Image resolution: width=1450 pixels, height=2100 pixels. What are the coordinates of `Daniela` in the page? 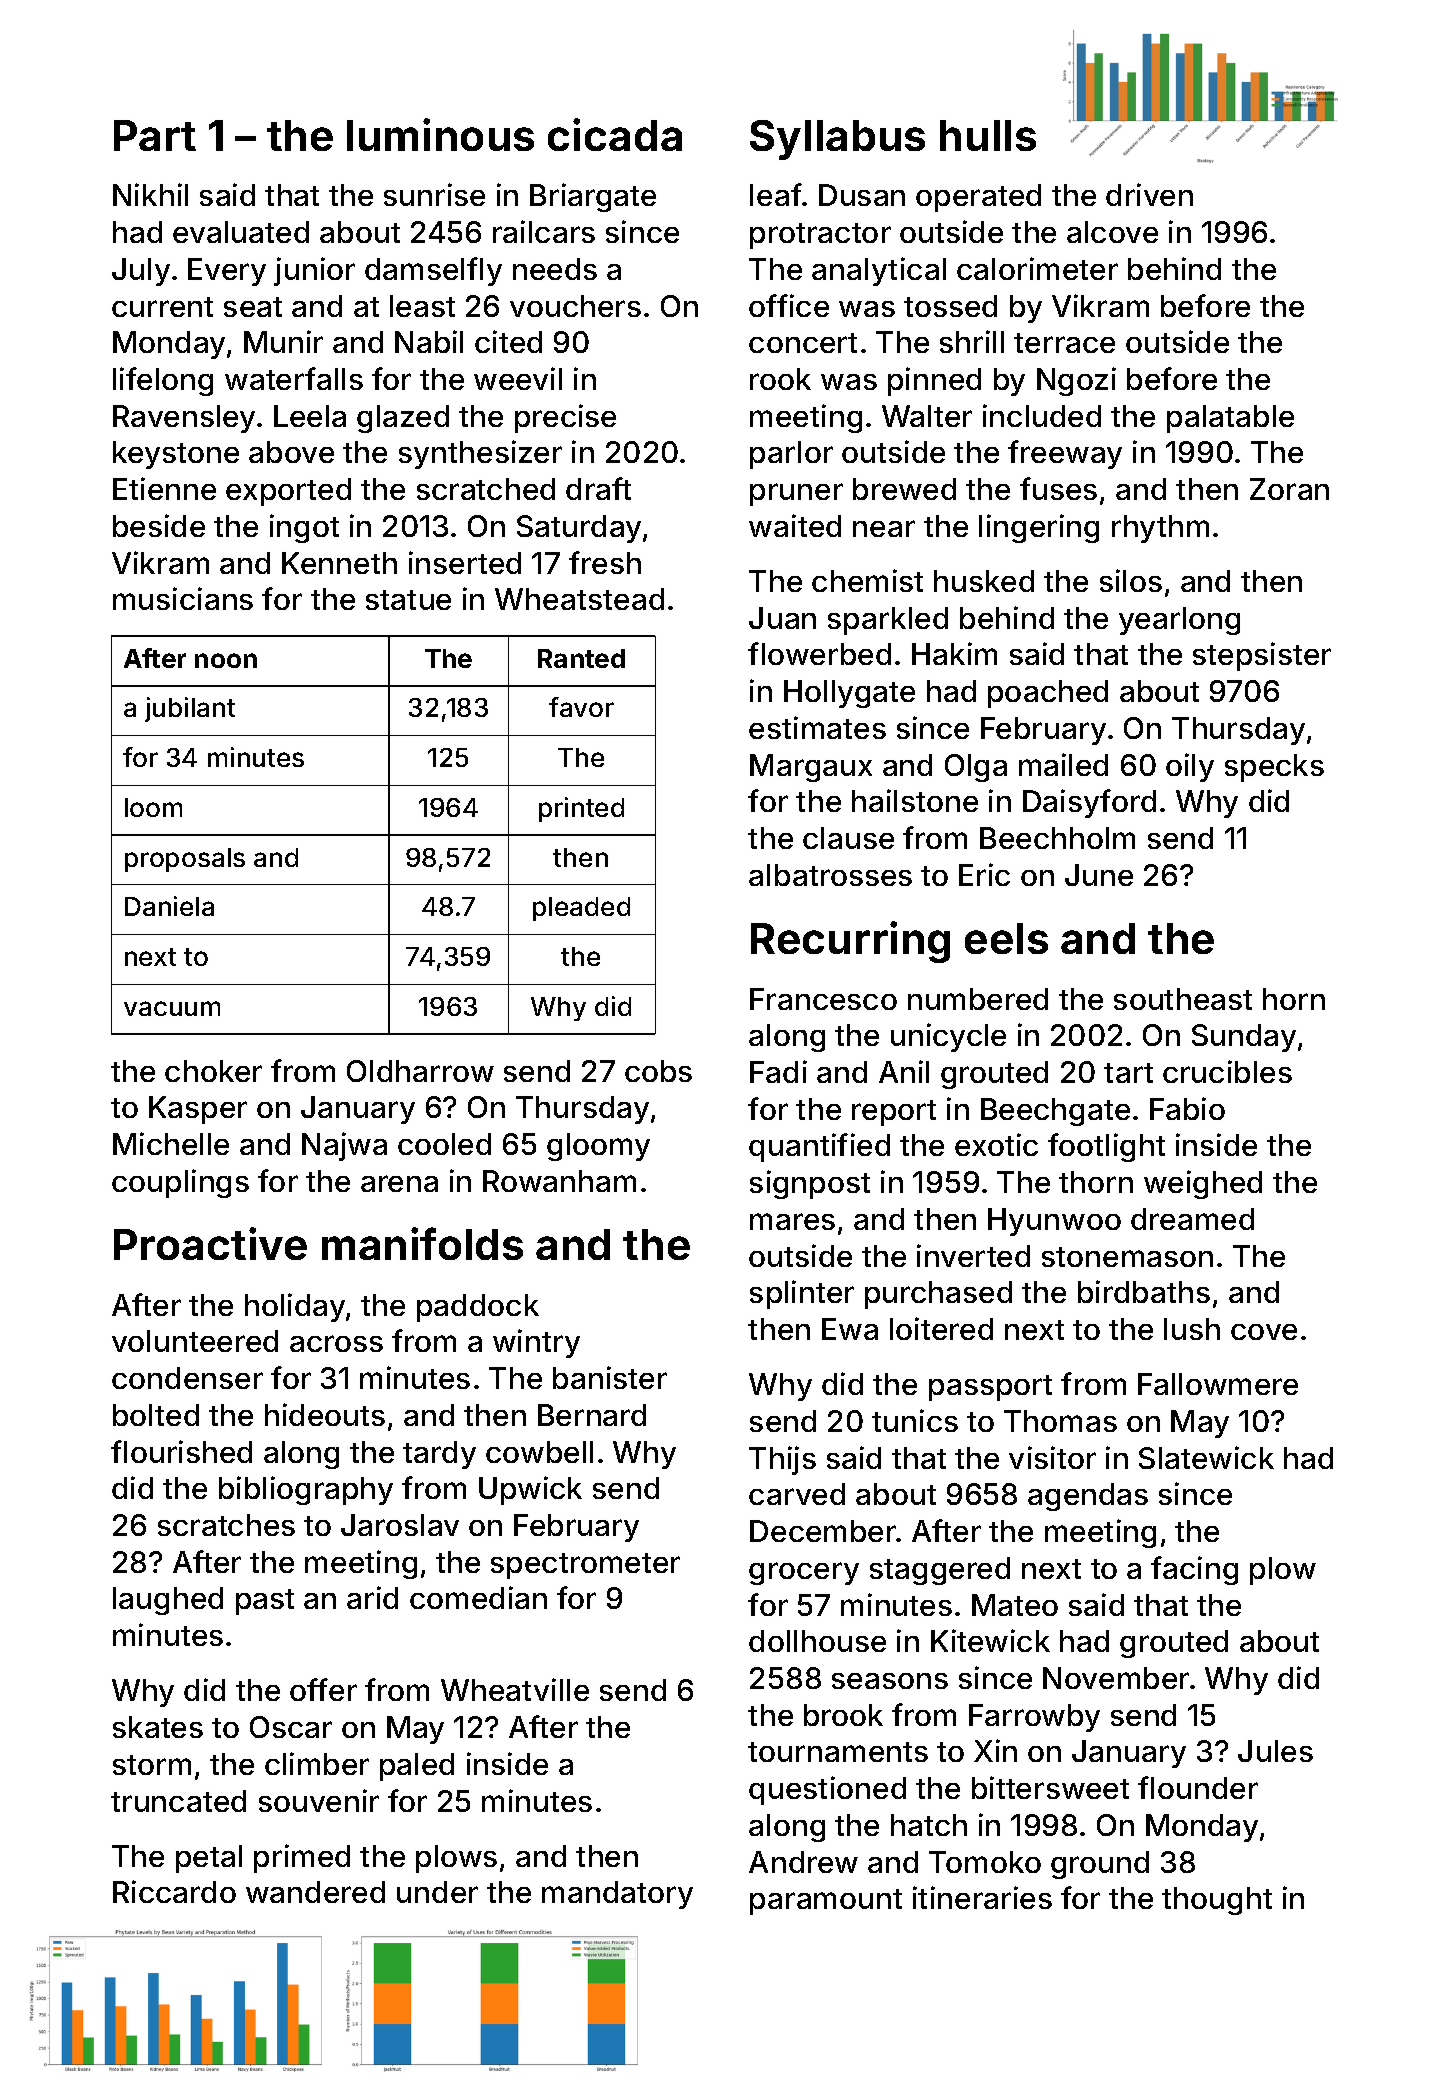 It's located at (169, 906).
